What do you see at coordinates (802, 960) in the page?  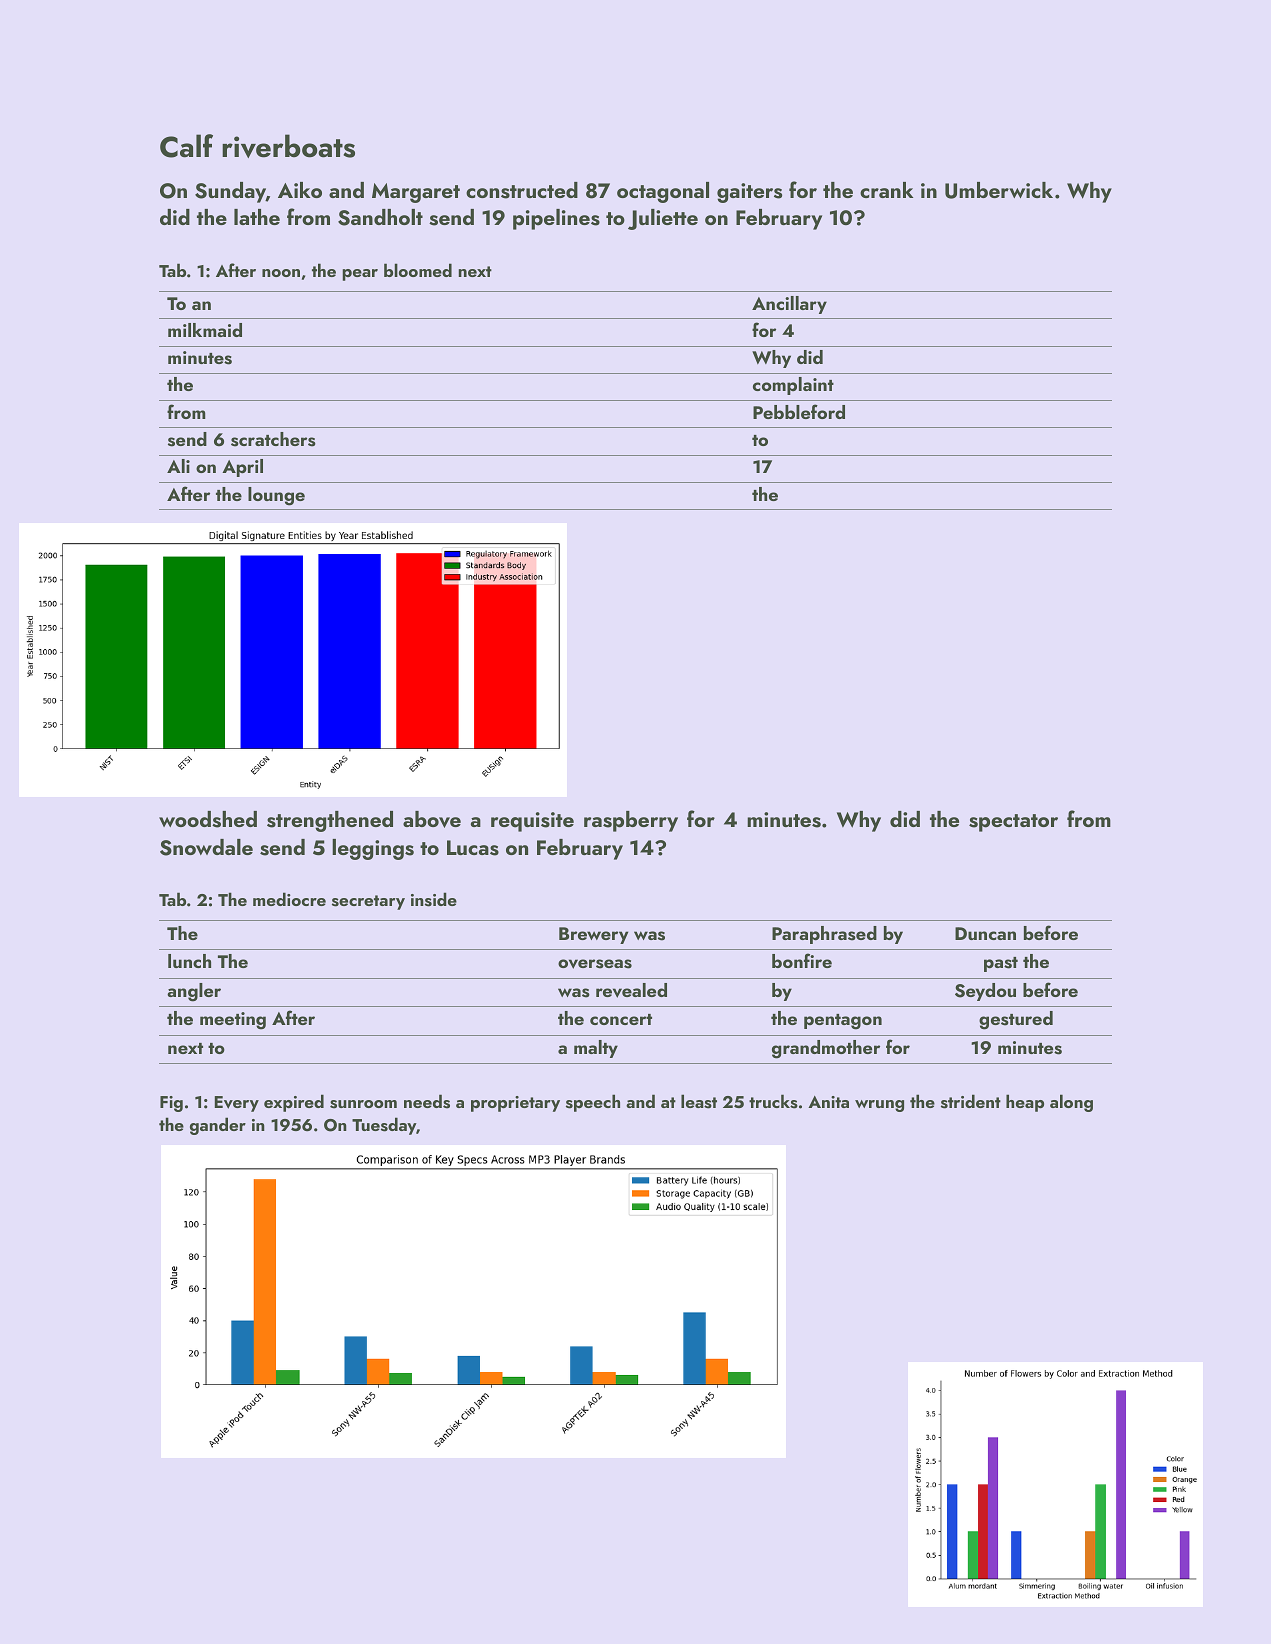 I see `bonfire` at bounding box center [802, 960].
